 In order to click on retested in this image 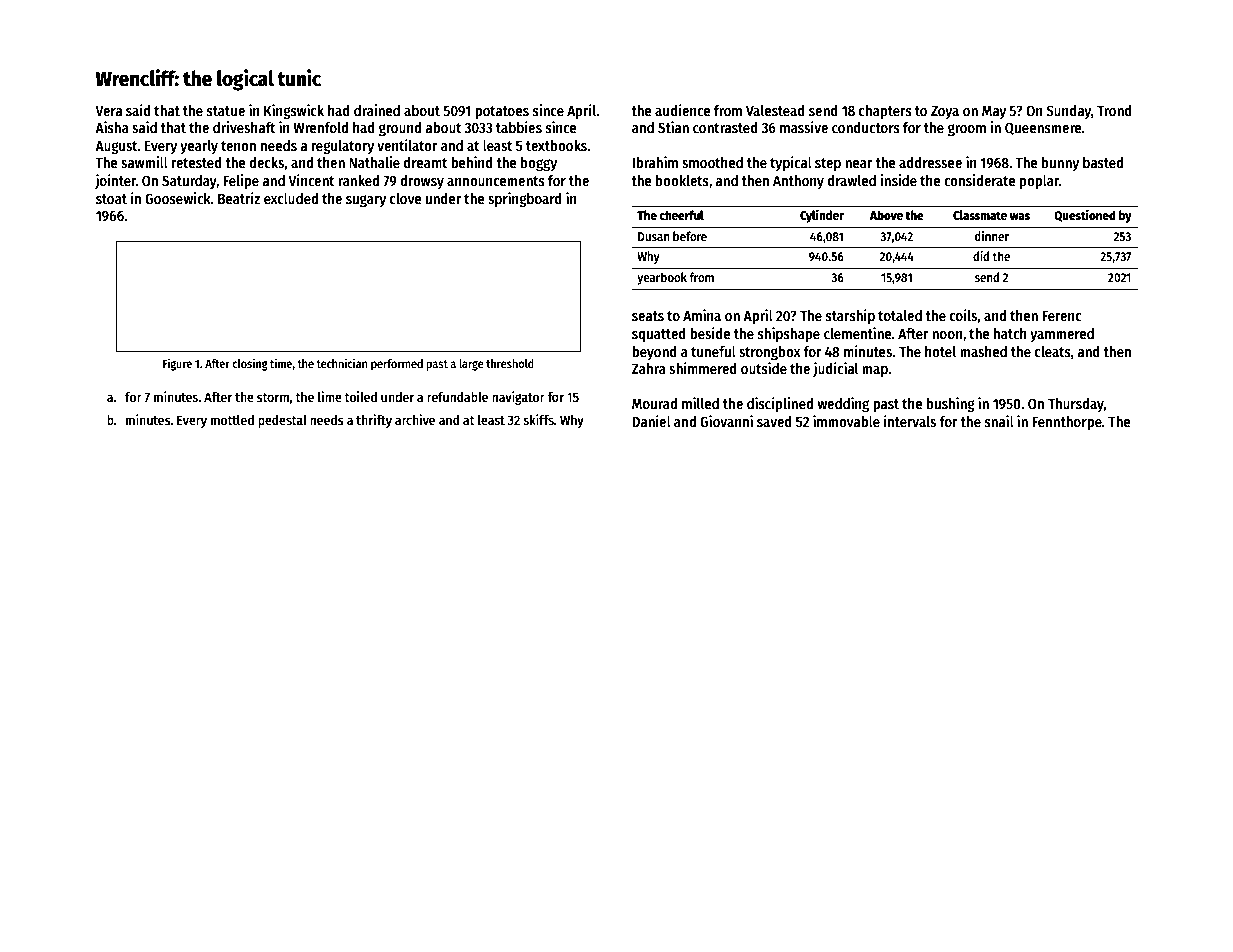, I will do `click(197, 162)`.
